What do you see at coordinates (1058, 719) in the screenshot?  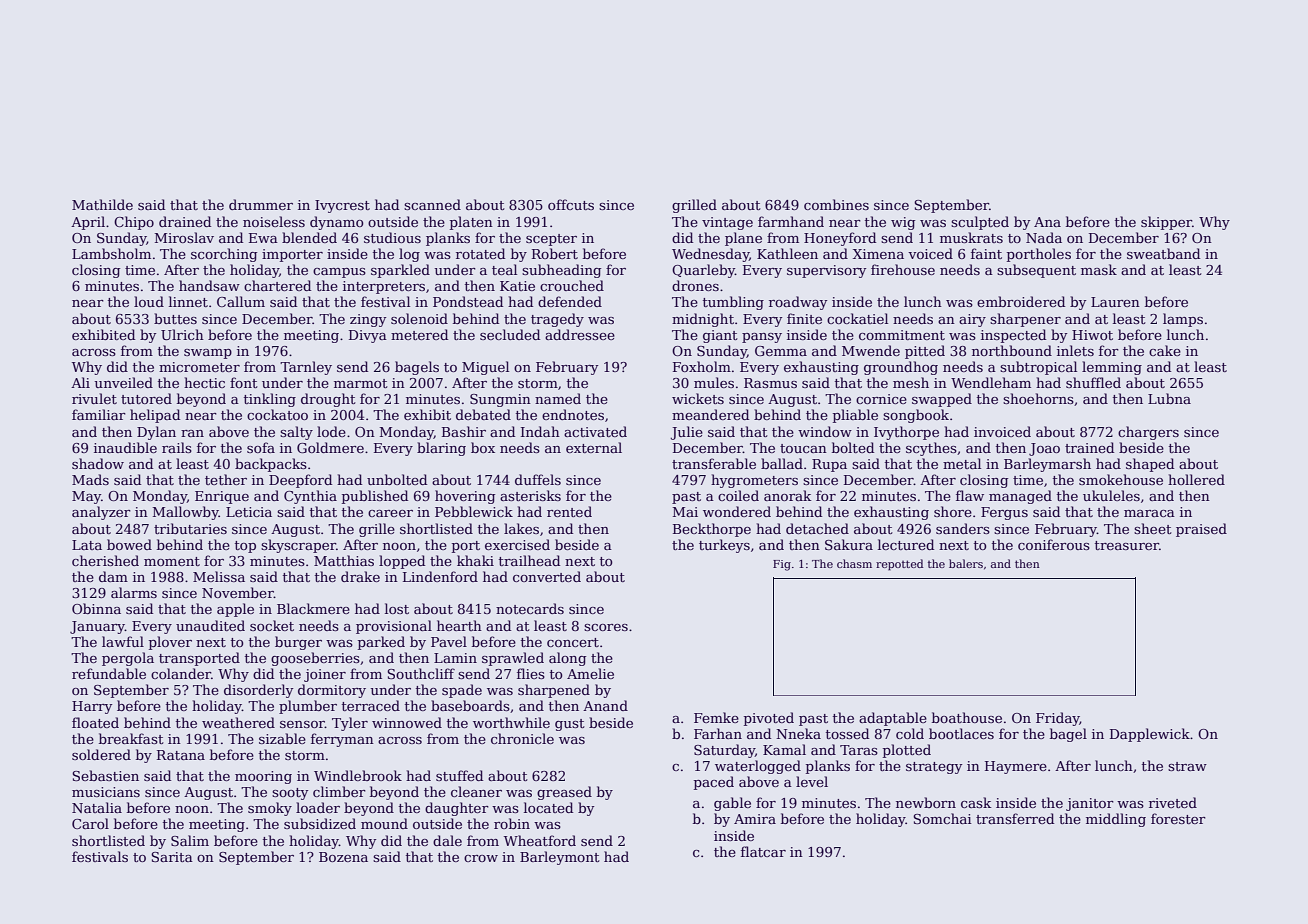 I see `Friday` at bounding box center [1058, 719].
